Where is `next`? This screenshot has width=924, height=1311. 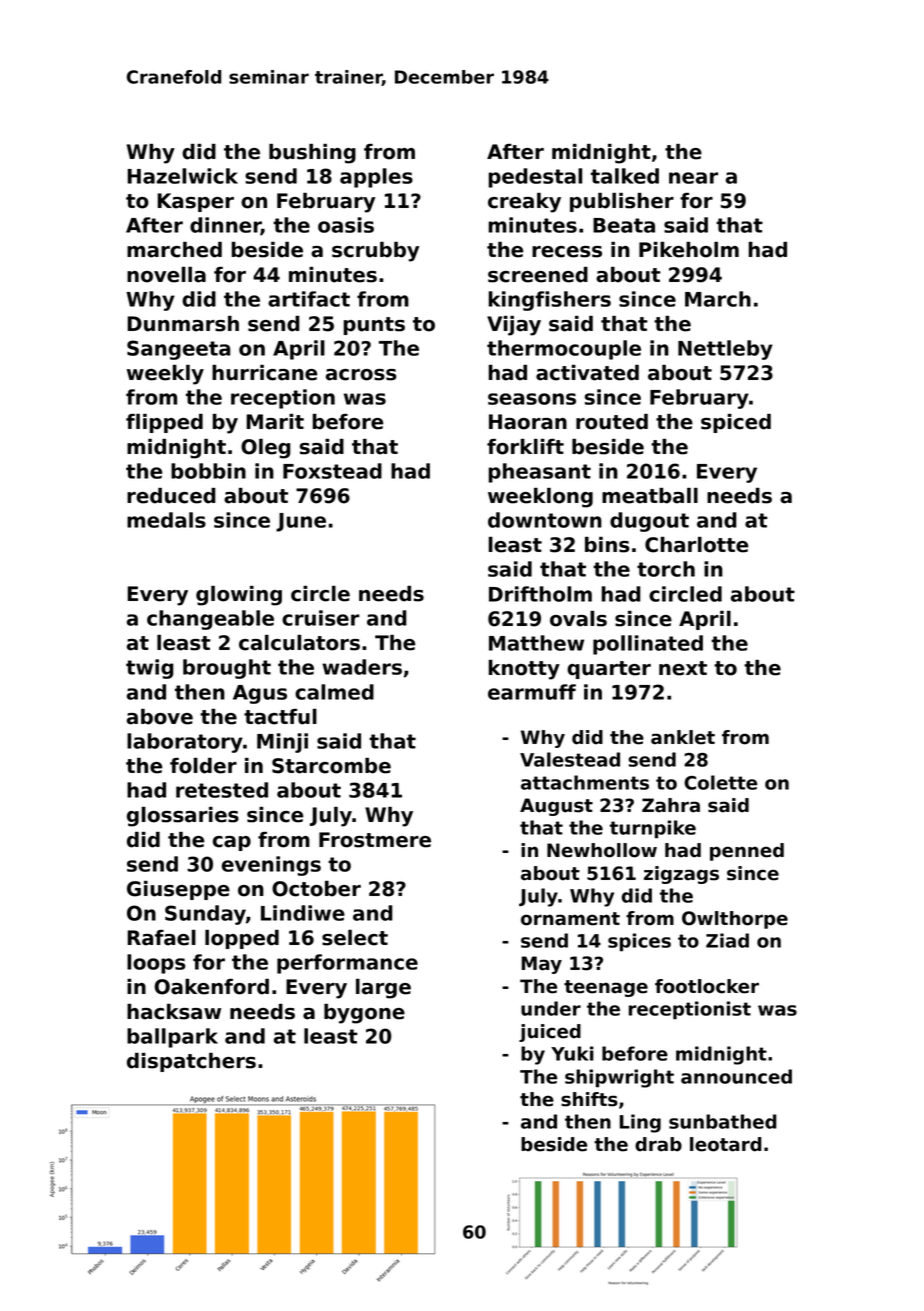
next is located at coordinates (683, 668).
